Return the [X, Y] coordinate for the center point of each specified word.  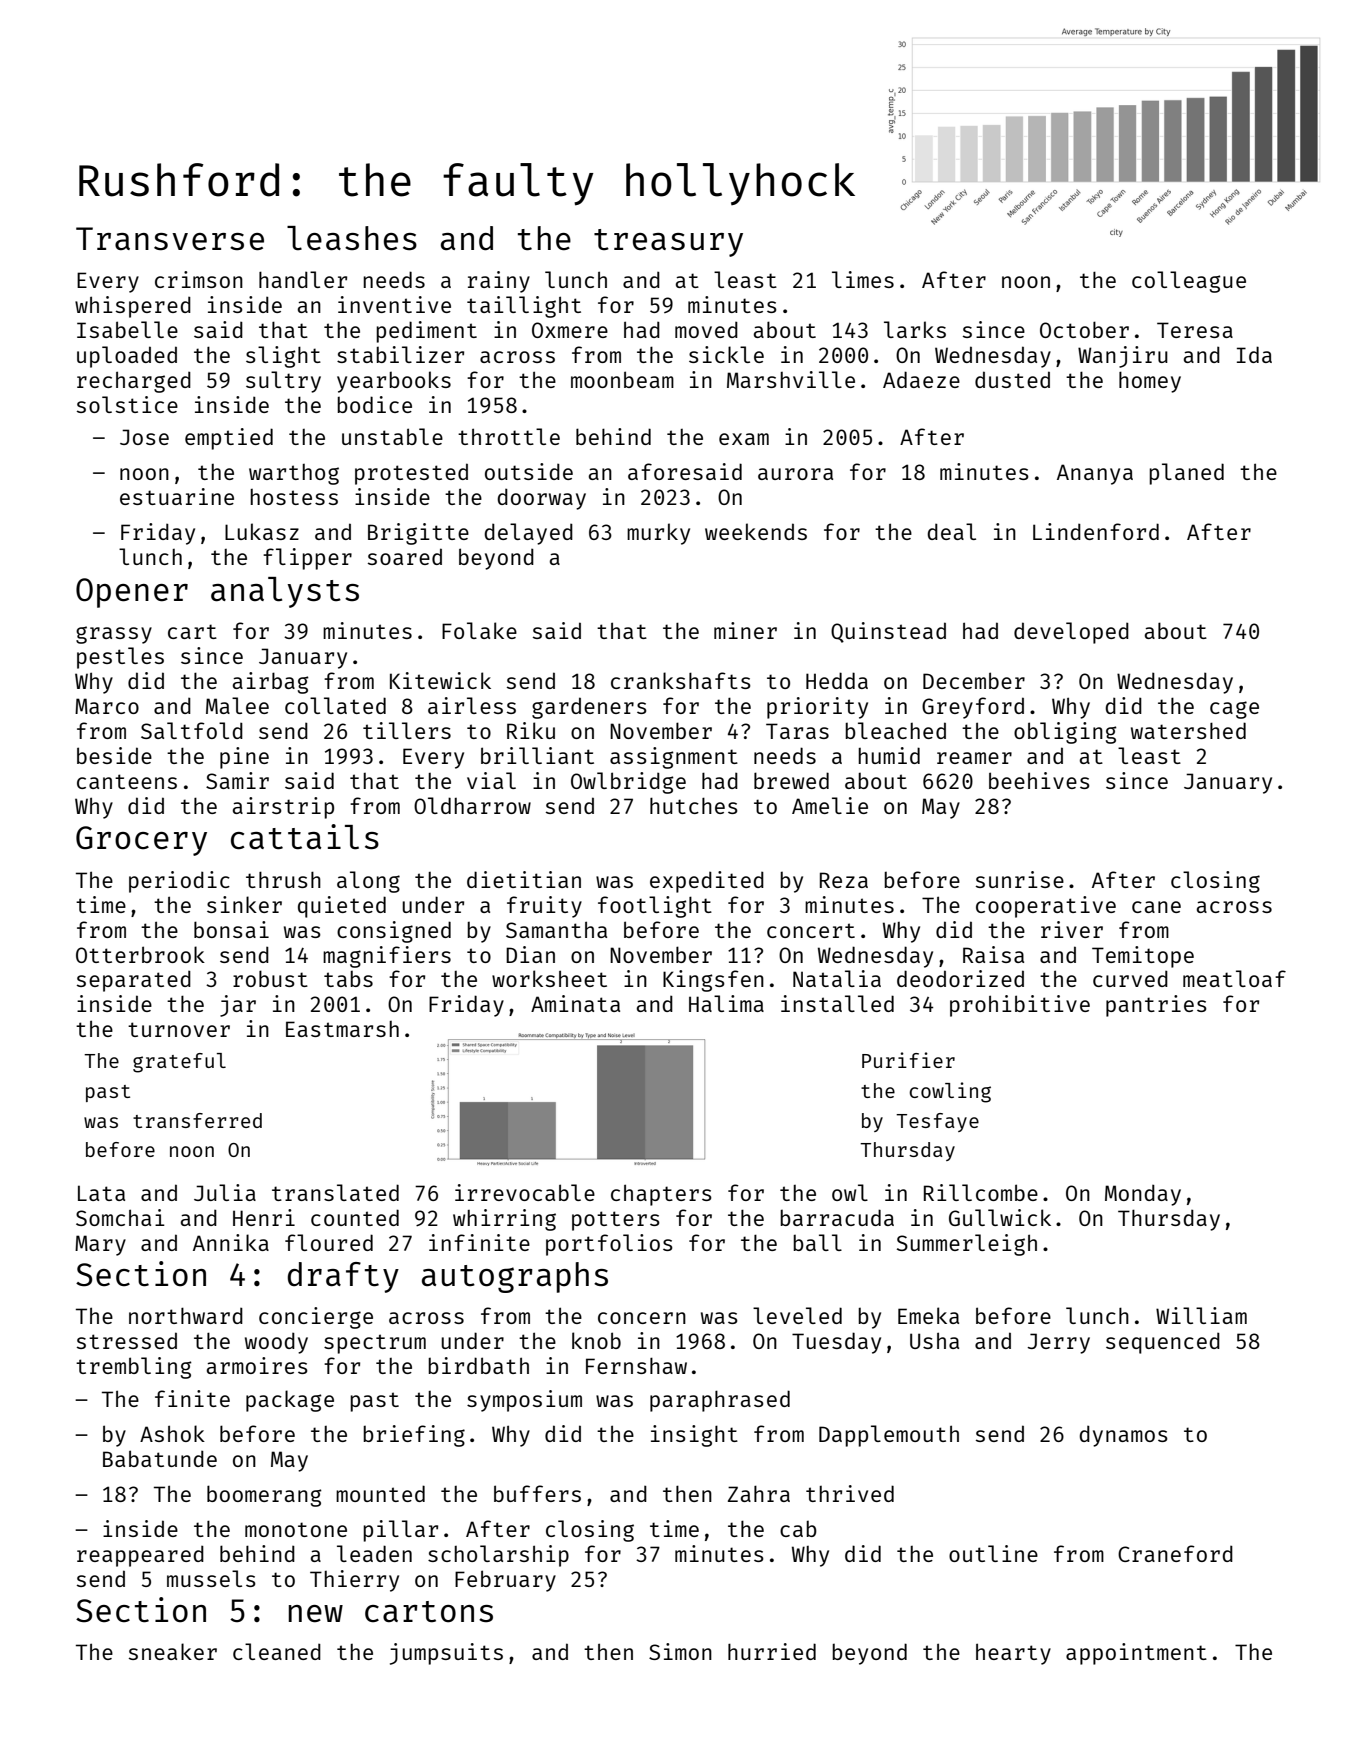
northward [186, 1315]
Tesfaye [937, 1122]
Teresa [1195, 330]
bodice [374, 404]
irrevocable [525, 1192]
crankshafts [681, 680]
